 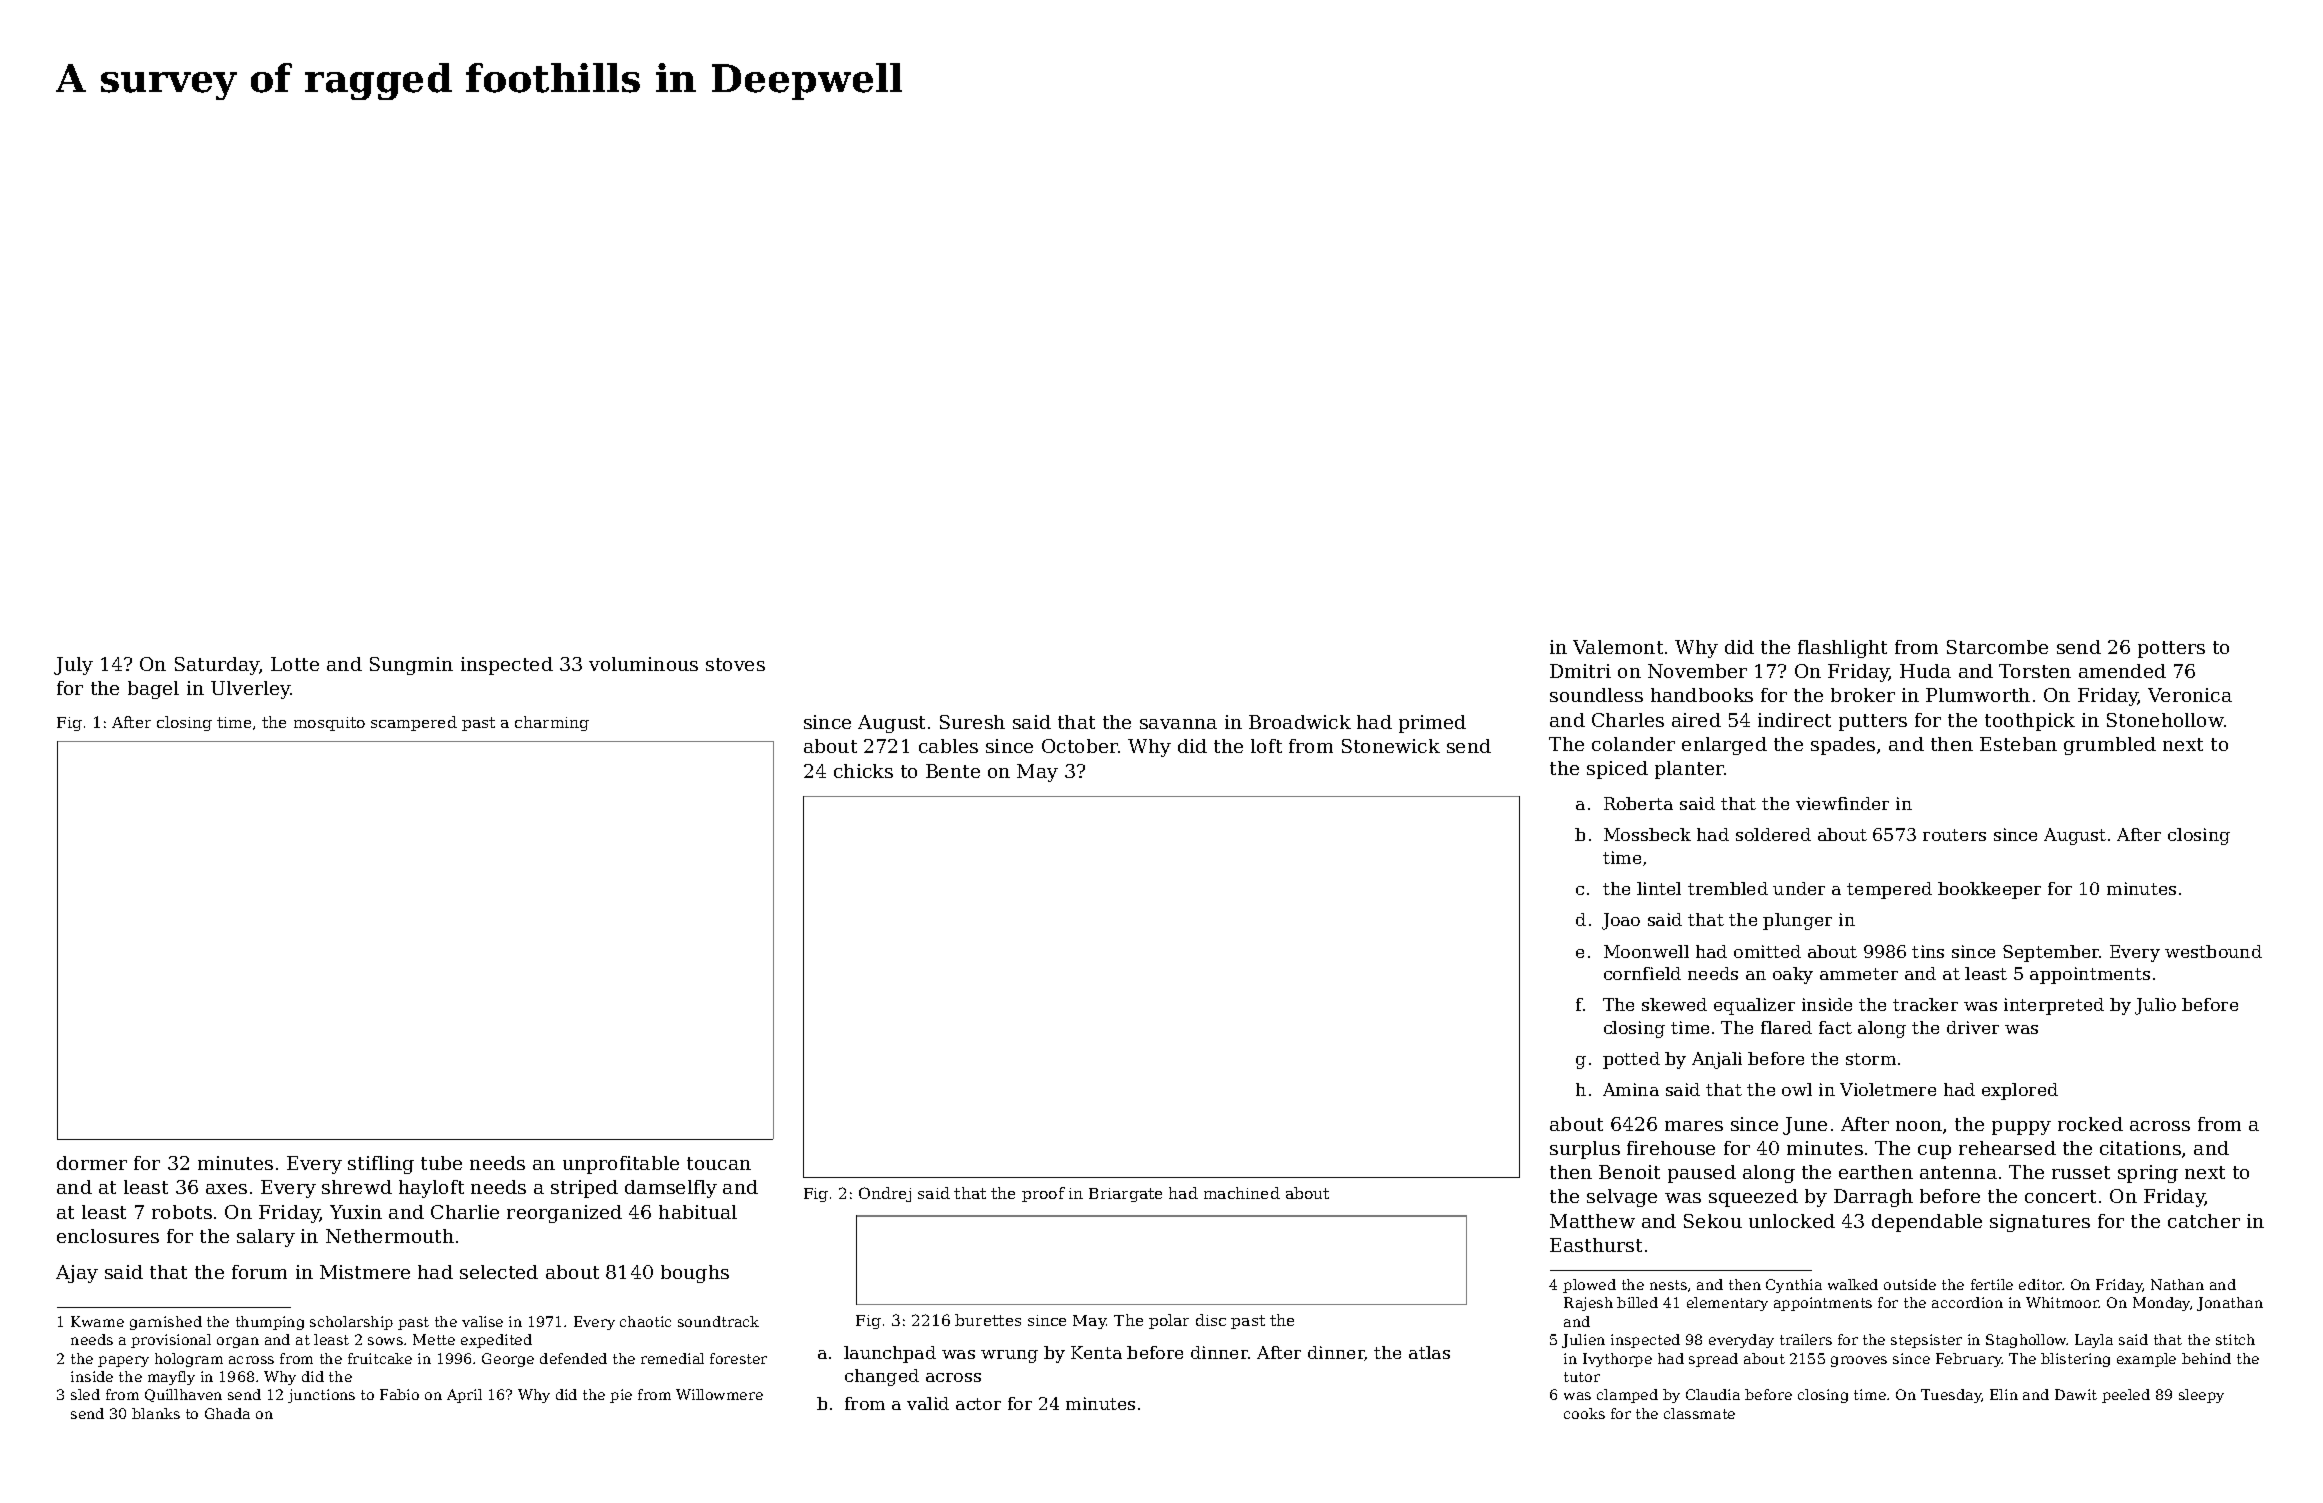 I want to click on Easthurst, so click(x=1596, y=1245).
